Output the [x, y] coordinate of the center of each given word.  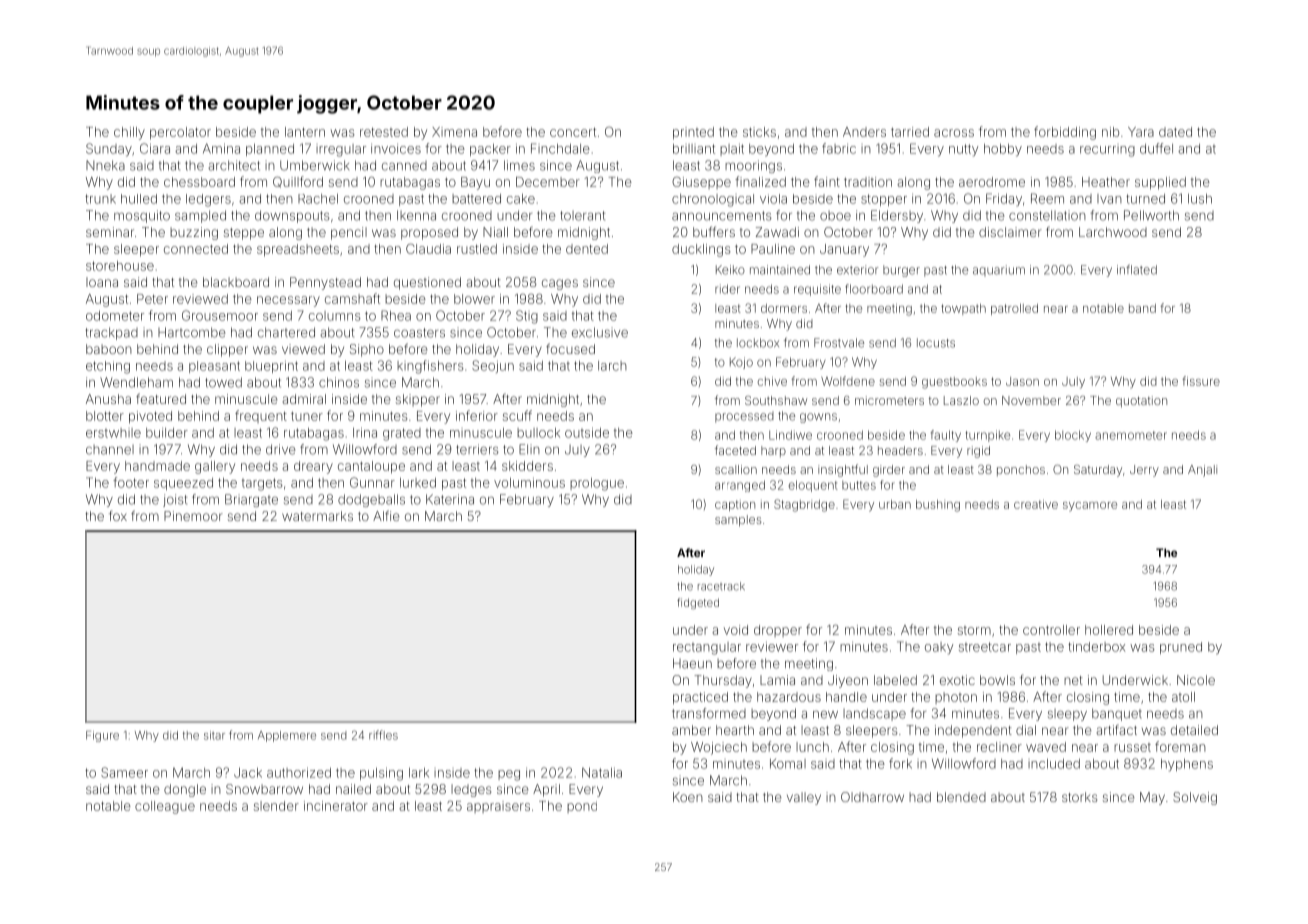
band [1142, 308]
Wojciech [719, 748]
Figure [102, 736]
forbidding [1065, 133]
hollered [1109, 630]
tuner [307, 416]
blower [474, 299]
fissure [1201, 381]
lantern [305, 132]
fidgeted [698, 603]
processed [744, 417]
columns [335, 316]
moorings [753, 166]
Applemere [287, 736]
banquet [1117, 714]
